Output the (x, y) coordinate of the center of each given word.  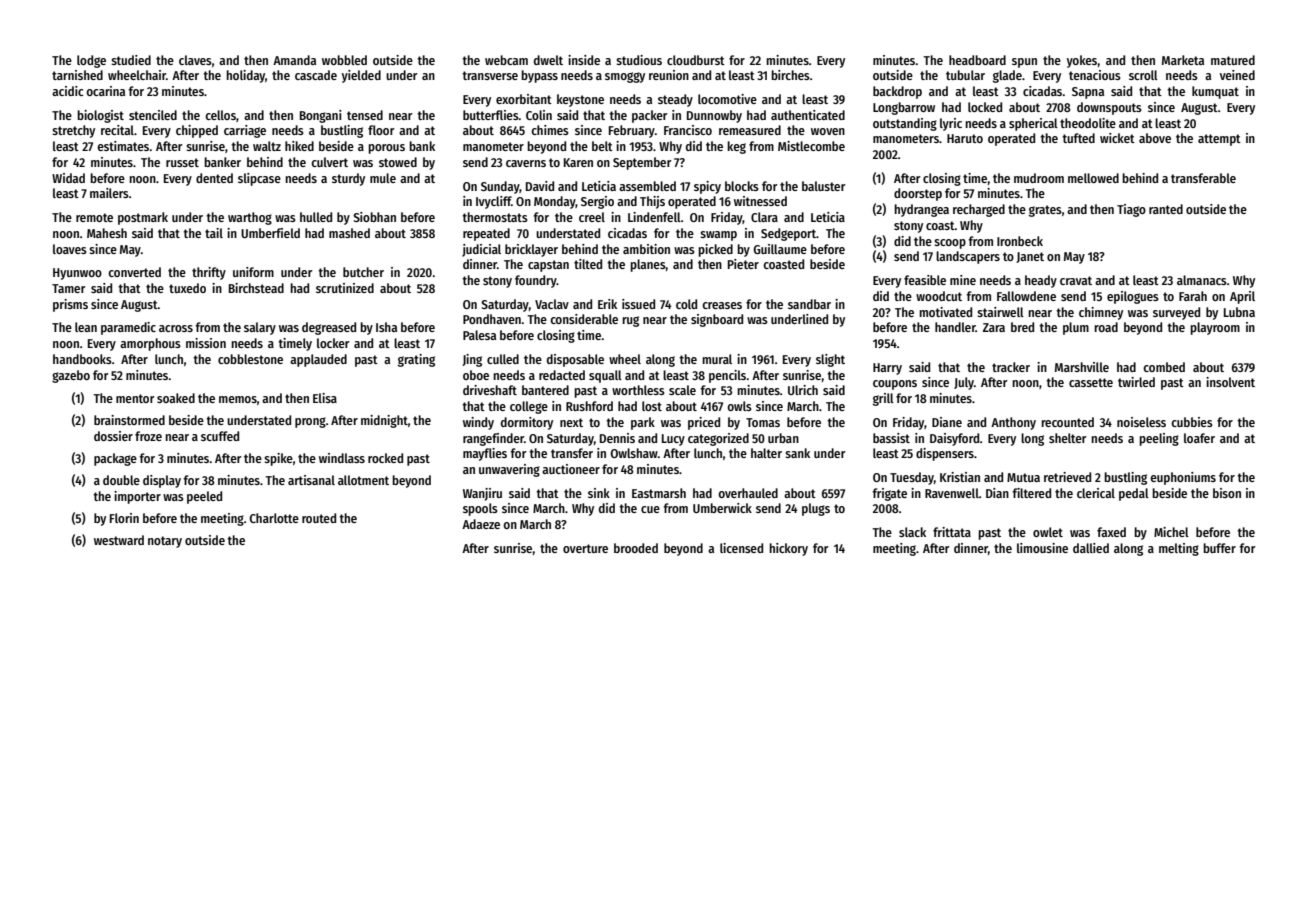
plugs (816, 509)
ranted (1166, 209)
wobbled (344, 60)
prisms (70, 305)
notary (165, 542)
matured (1233, 60)
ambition (646, 249)
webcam (506, 60)
